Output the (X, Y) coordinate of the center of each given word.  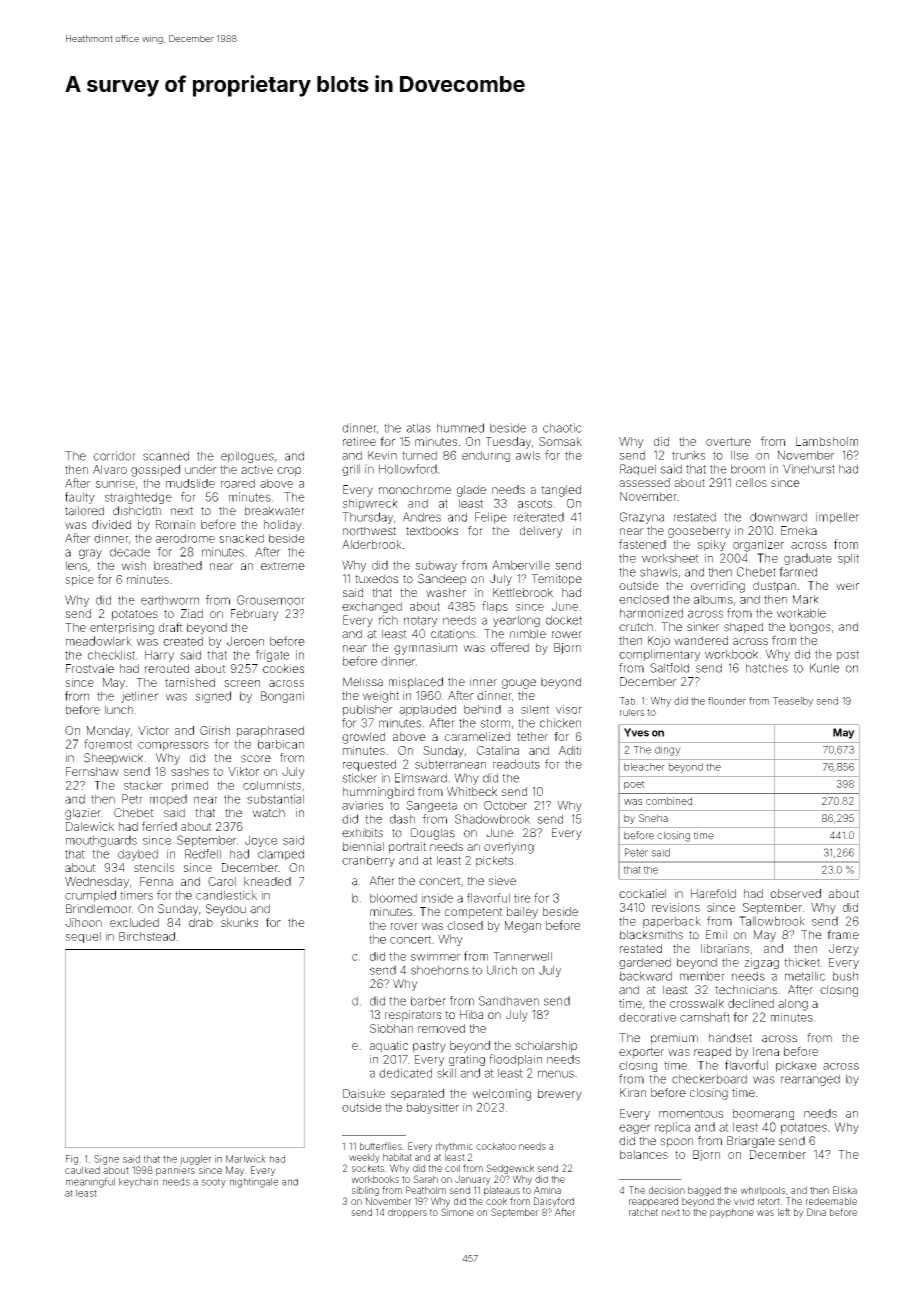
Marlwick (246, 1159)
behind (482, 709)
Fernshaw (92, 771)
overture (728, 441)
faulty (80, 498)
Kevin (382, 455)
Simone (457, 1212)
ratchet (643, 1212)
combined (669, 801)
